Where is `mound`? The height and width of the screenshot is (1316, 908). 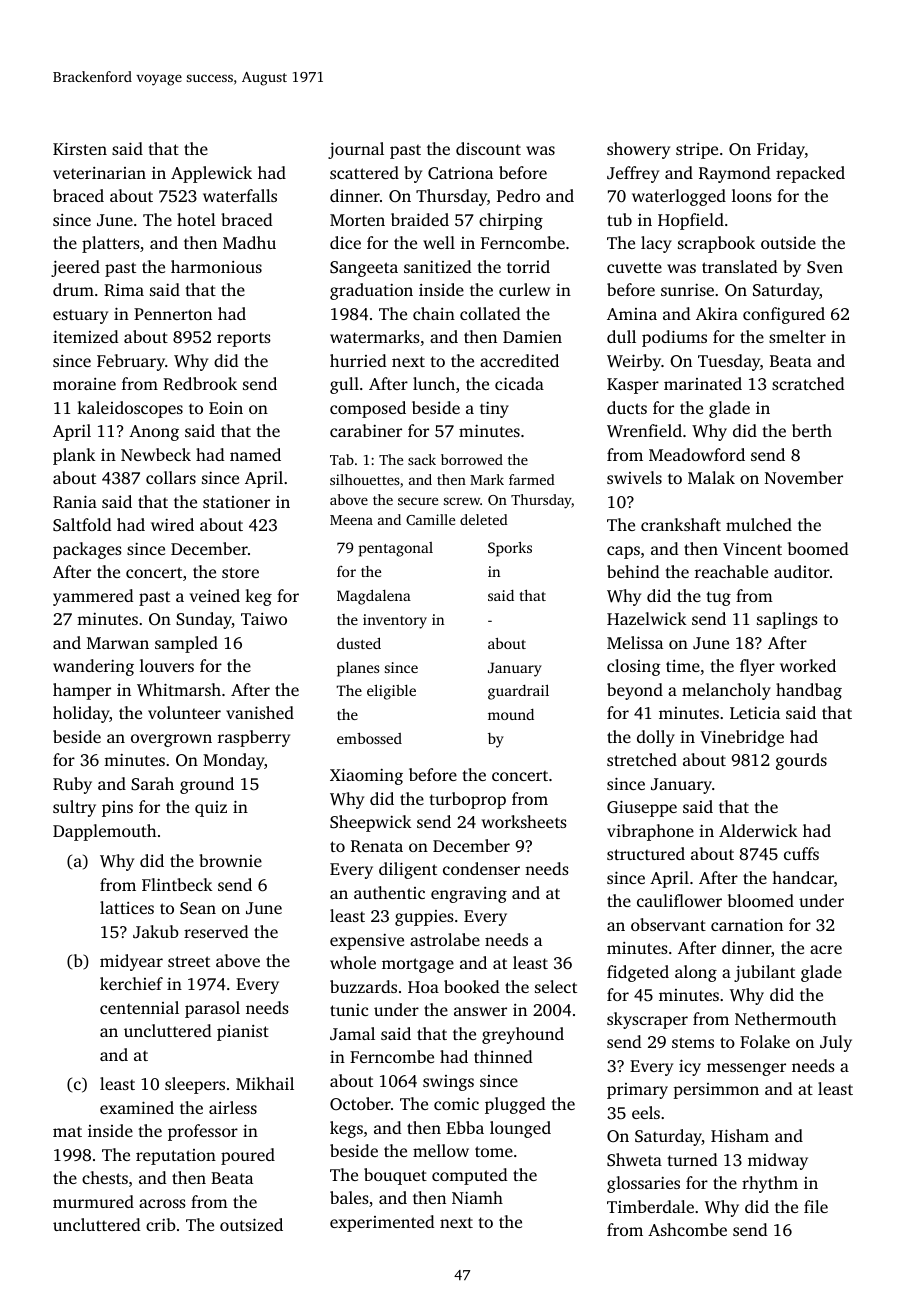 mound is located at coordinates (511, 714).
